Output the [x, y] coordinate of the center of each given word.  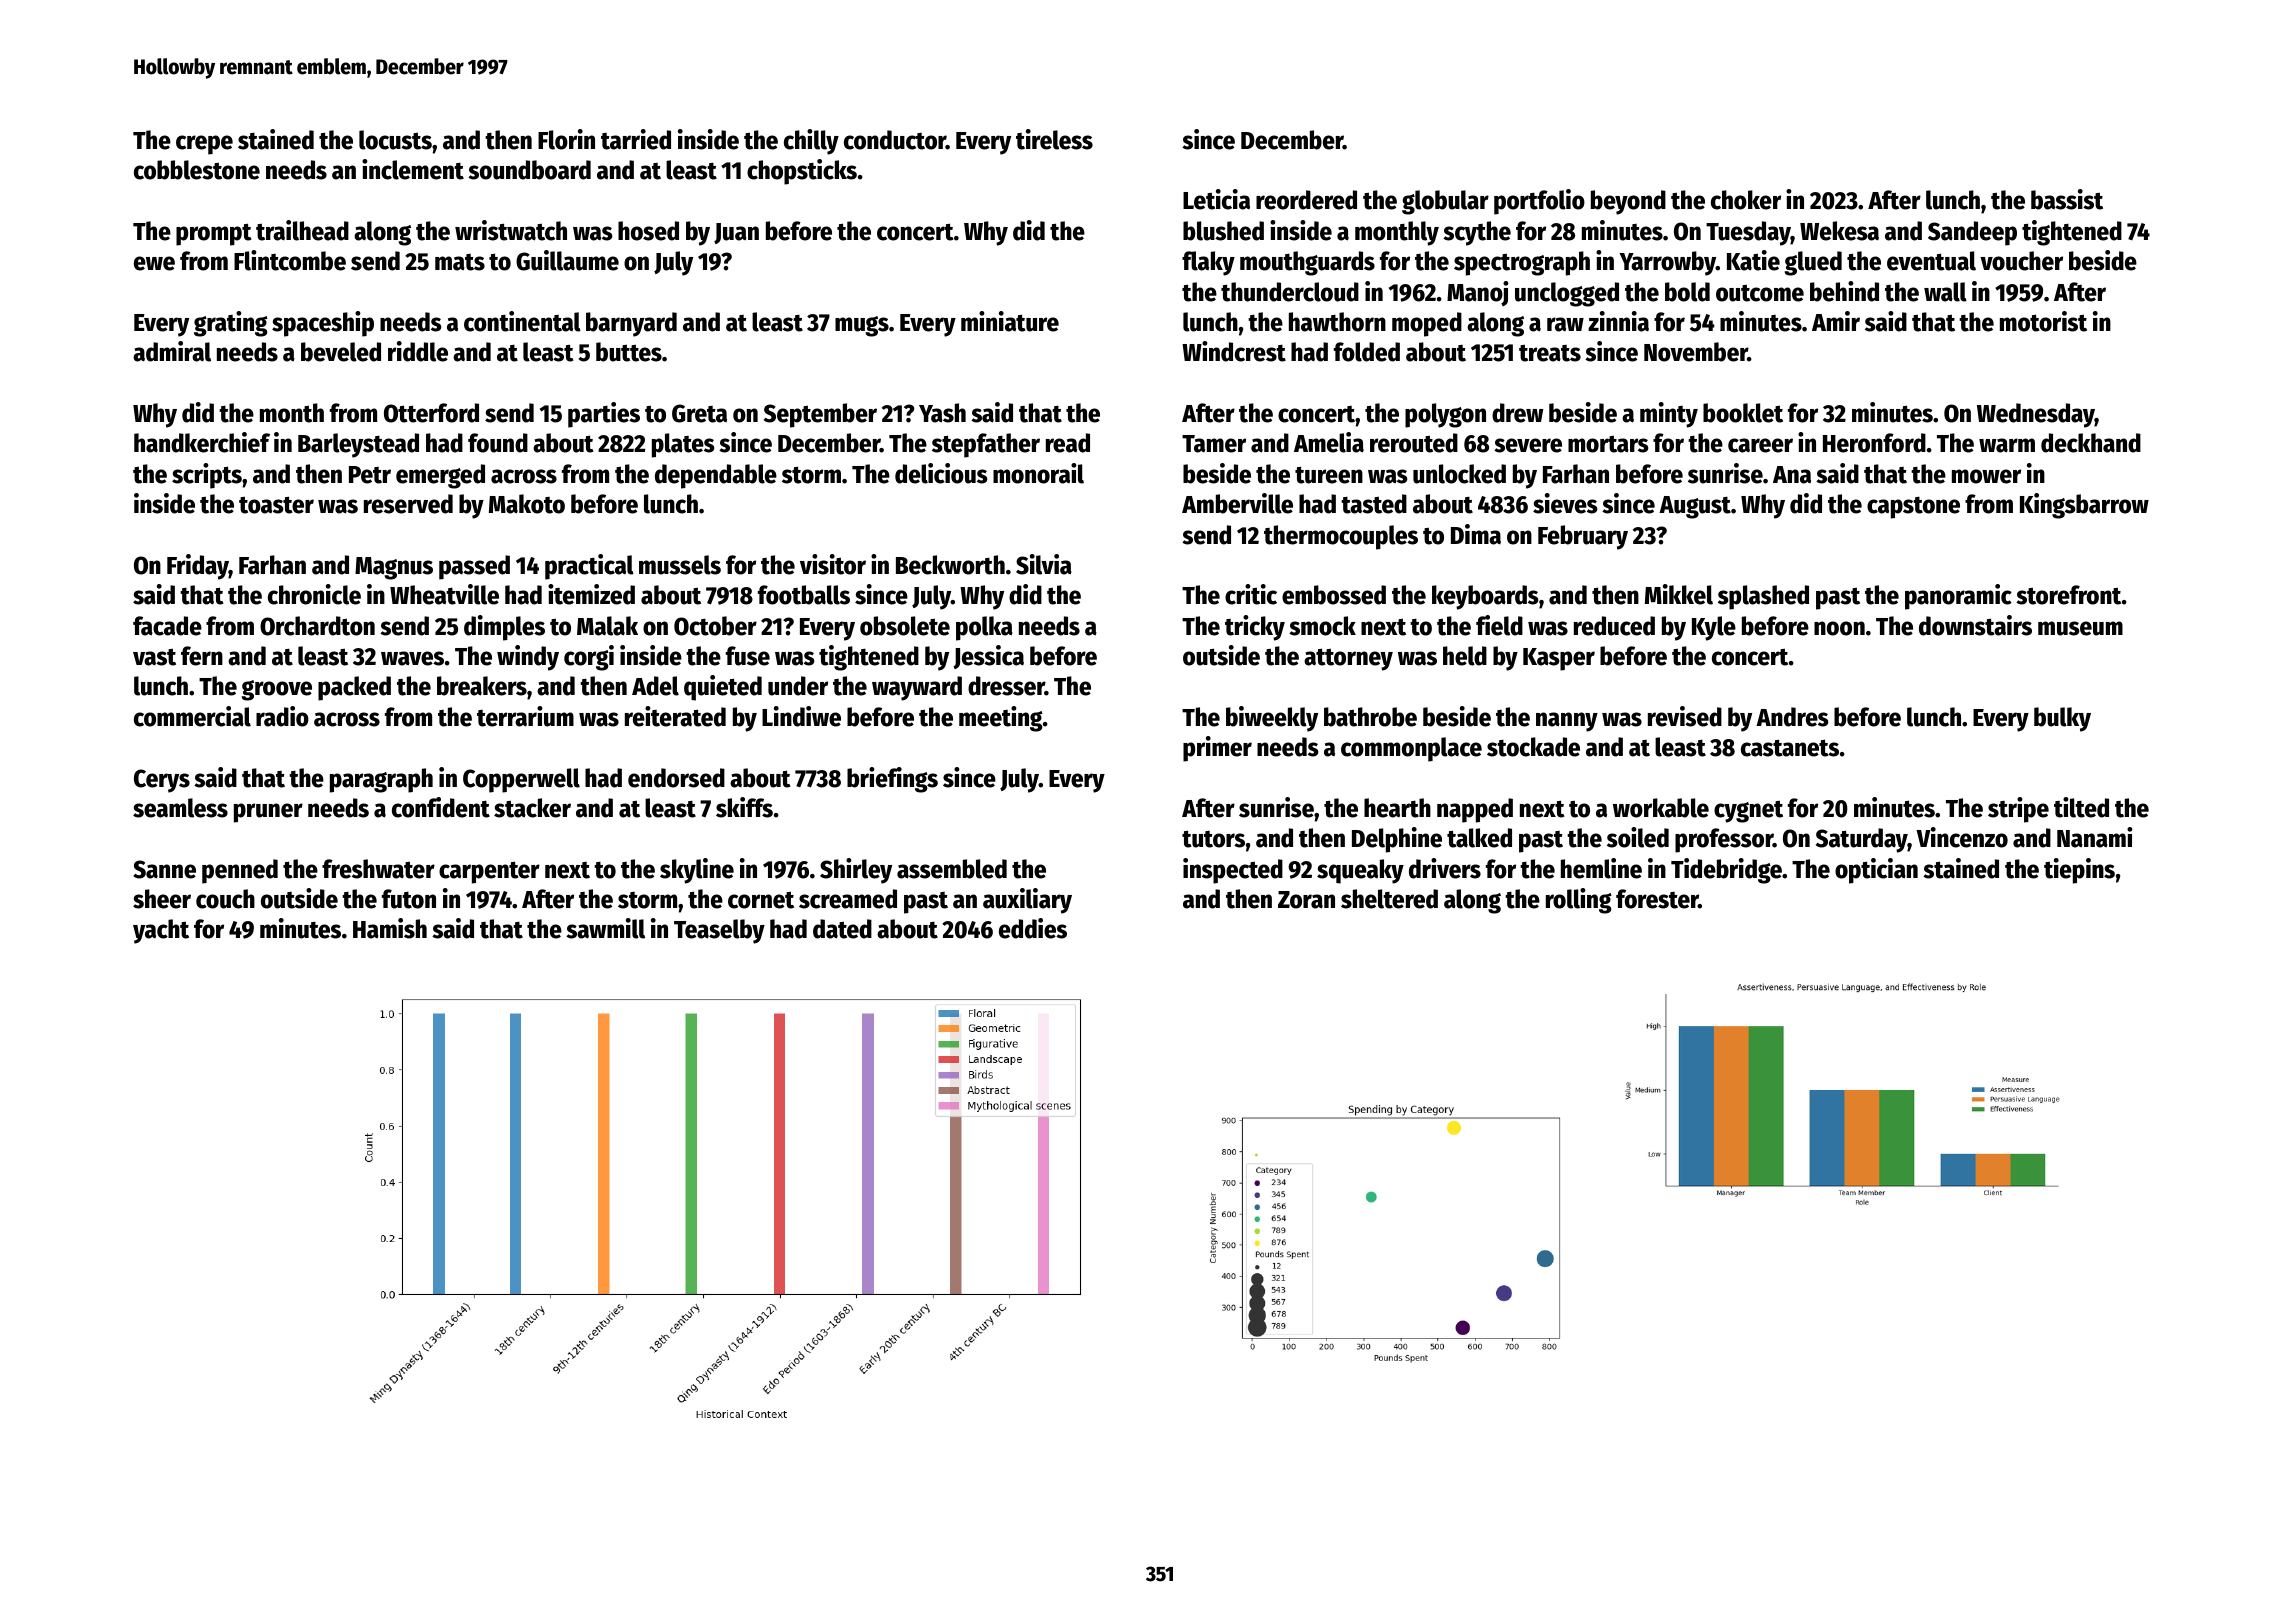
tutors [1213, 839]
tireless [1054, 139]
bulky [2062, 719]
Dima [1476, 534]
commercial [192, 716]
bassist [2067, 199]
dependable [716, 476]
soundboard [529, 170]
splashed [1763, 597]
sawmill [605, 928]
